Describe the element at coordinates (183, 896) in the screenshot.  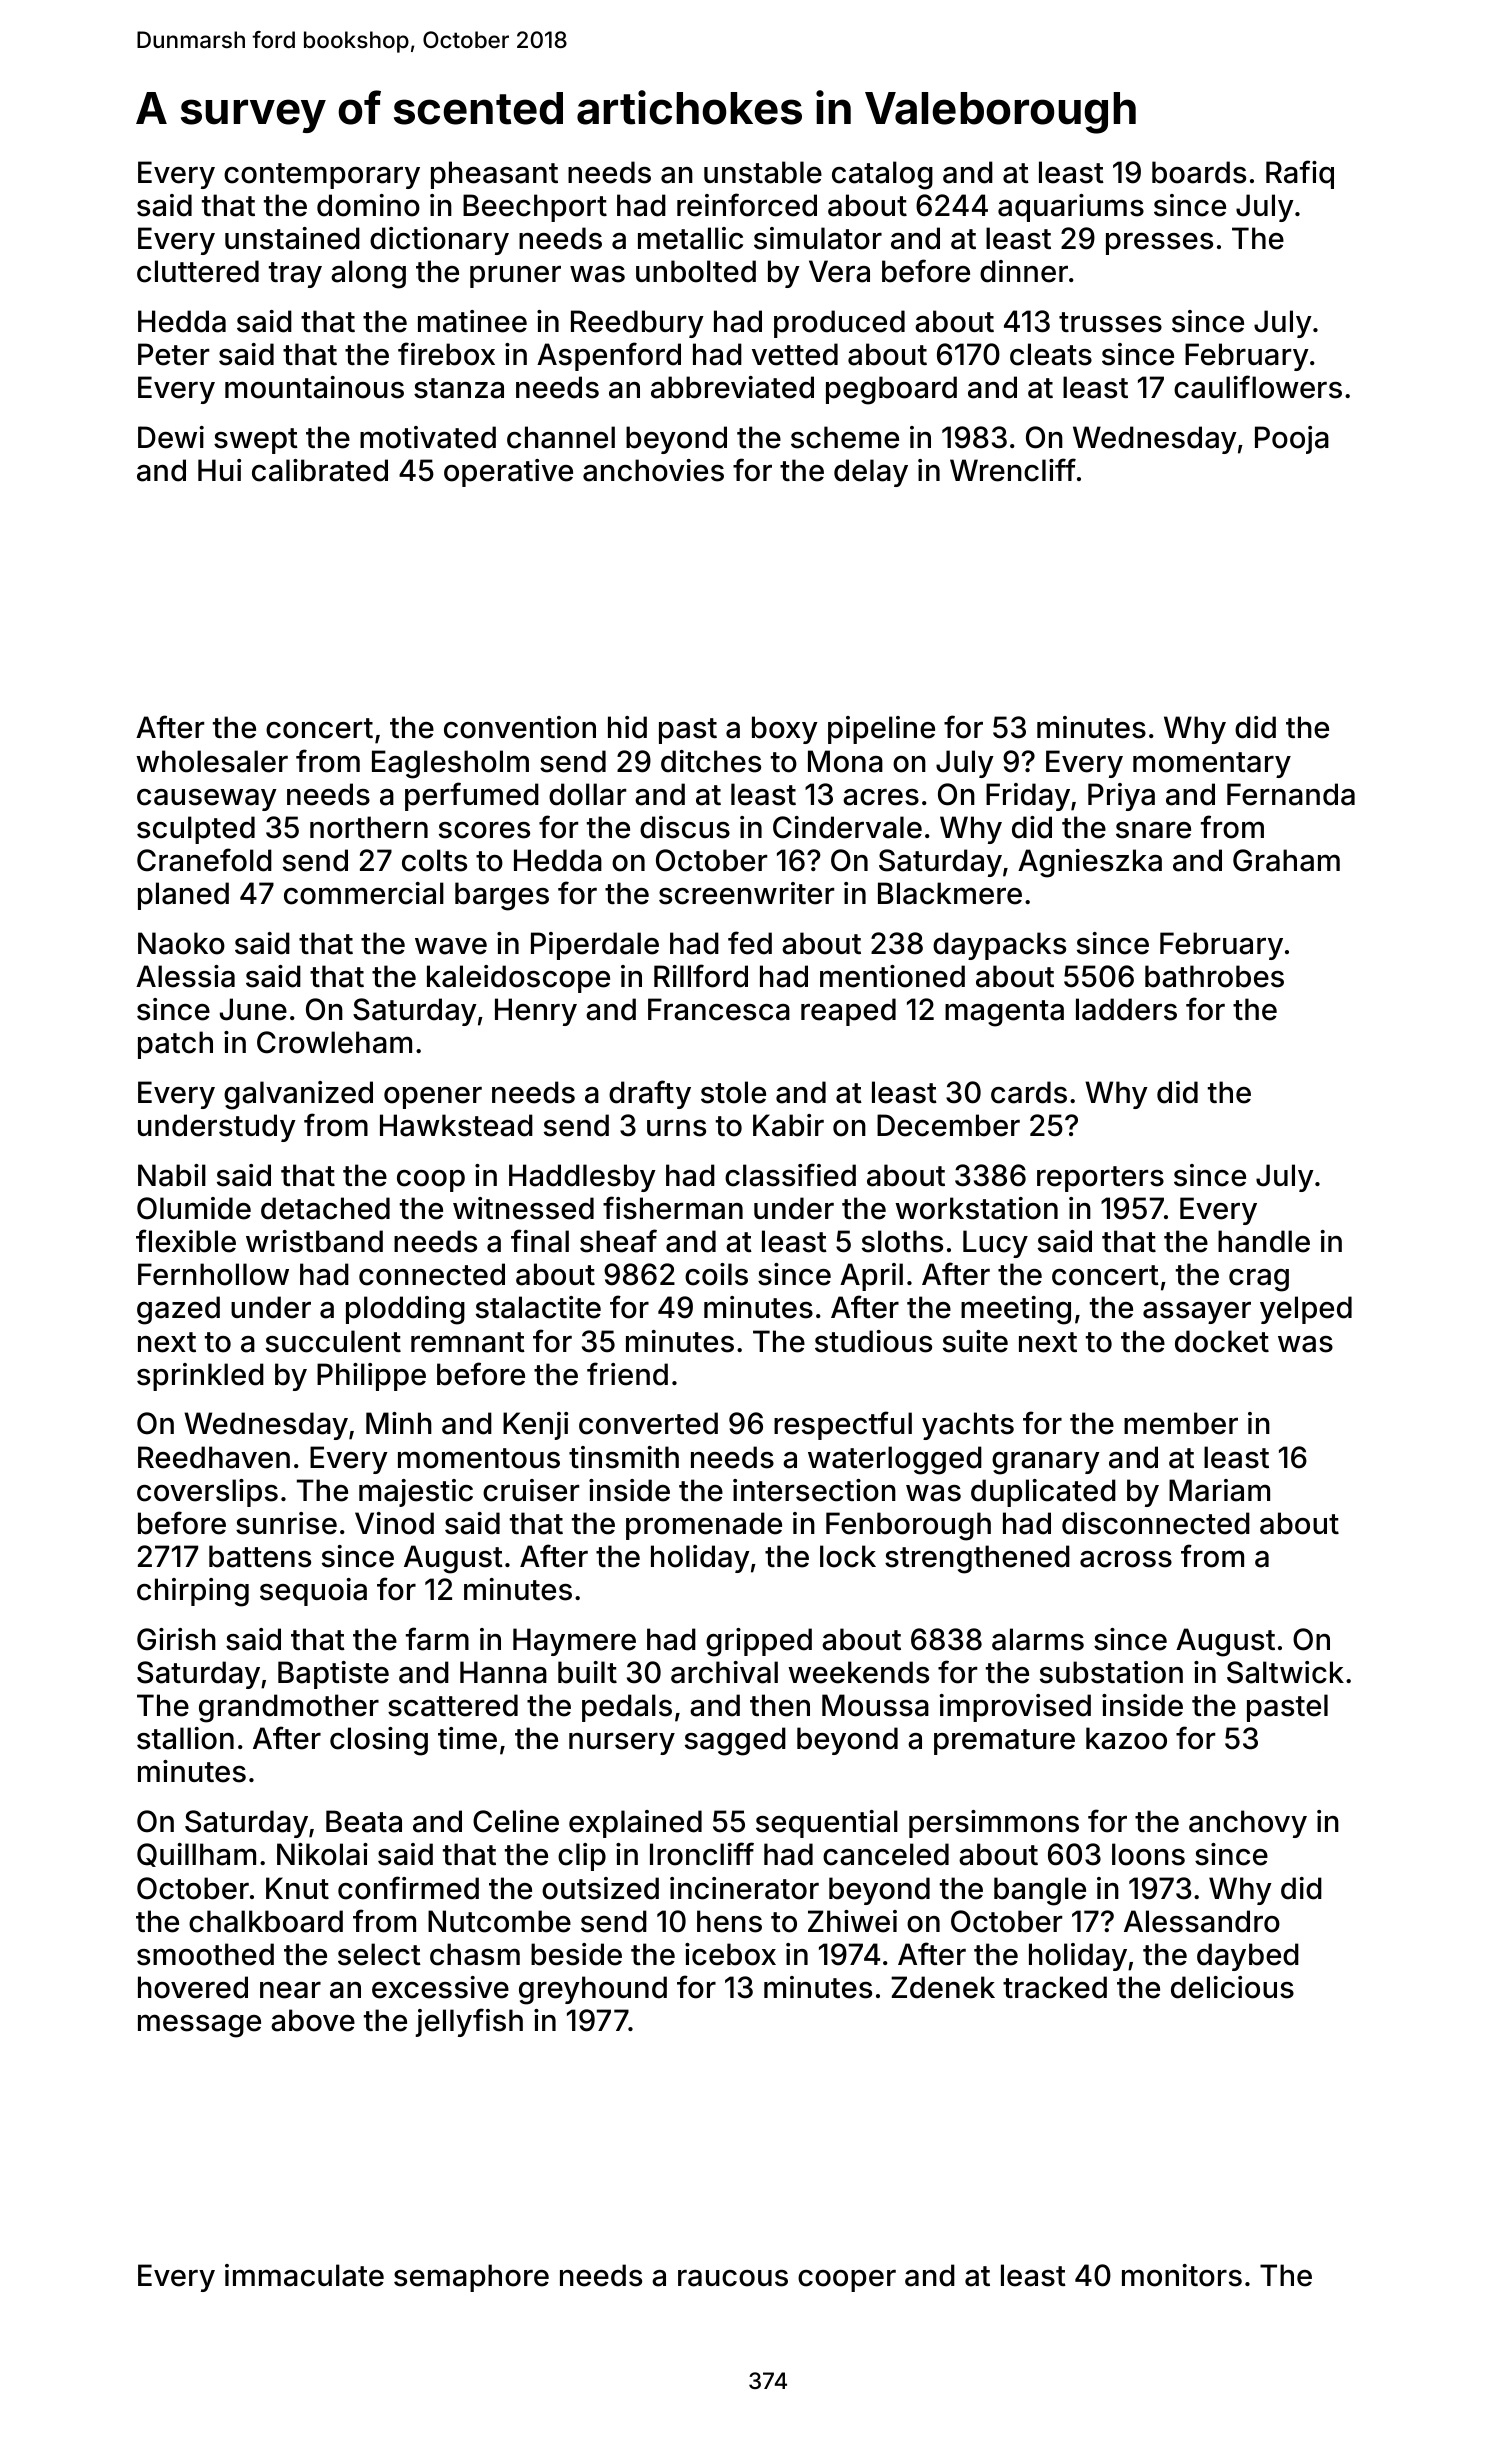
I see `planed` at that location.
